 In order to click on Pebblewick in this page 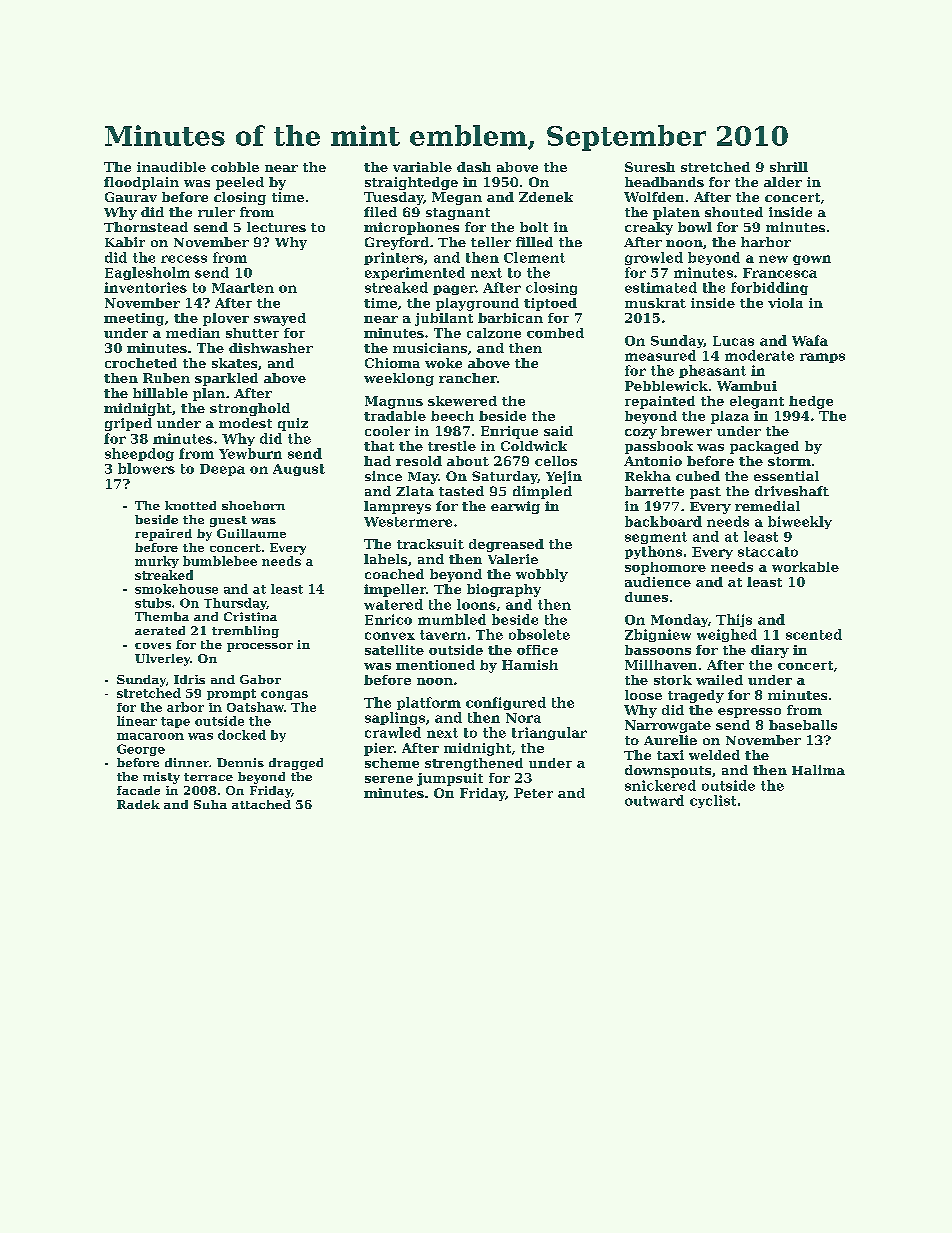, I will do `click(666, 386)`.
